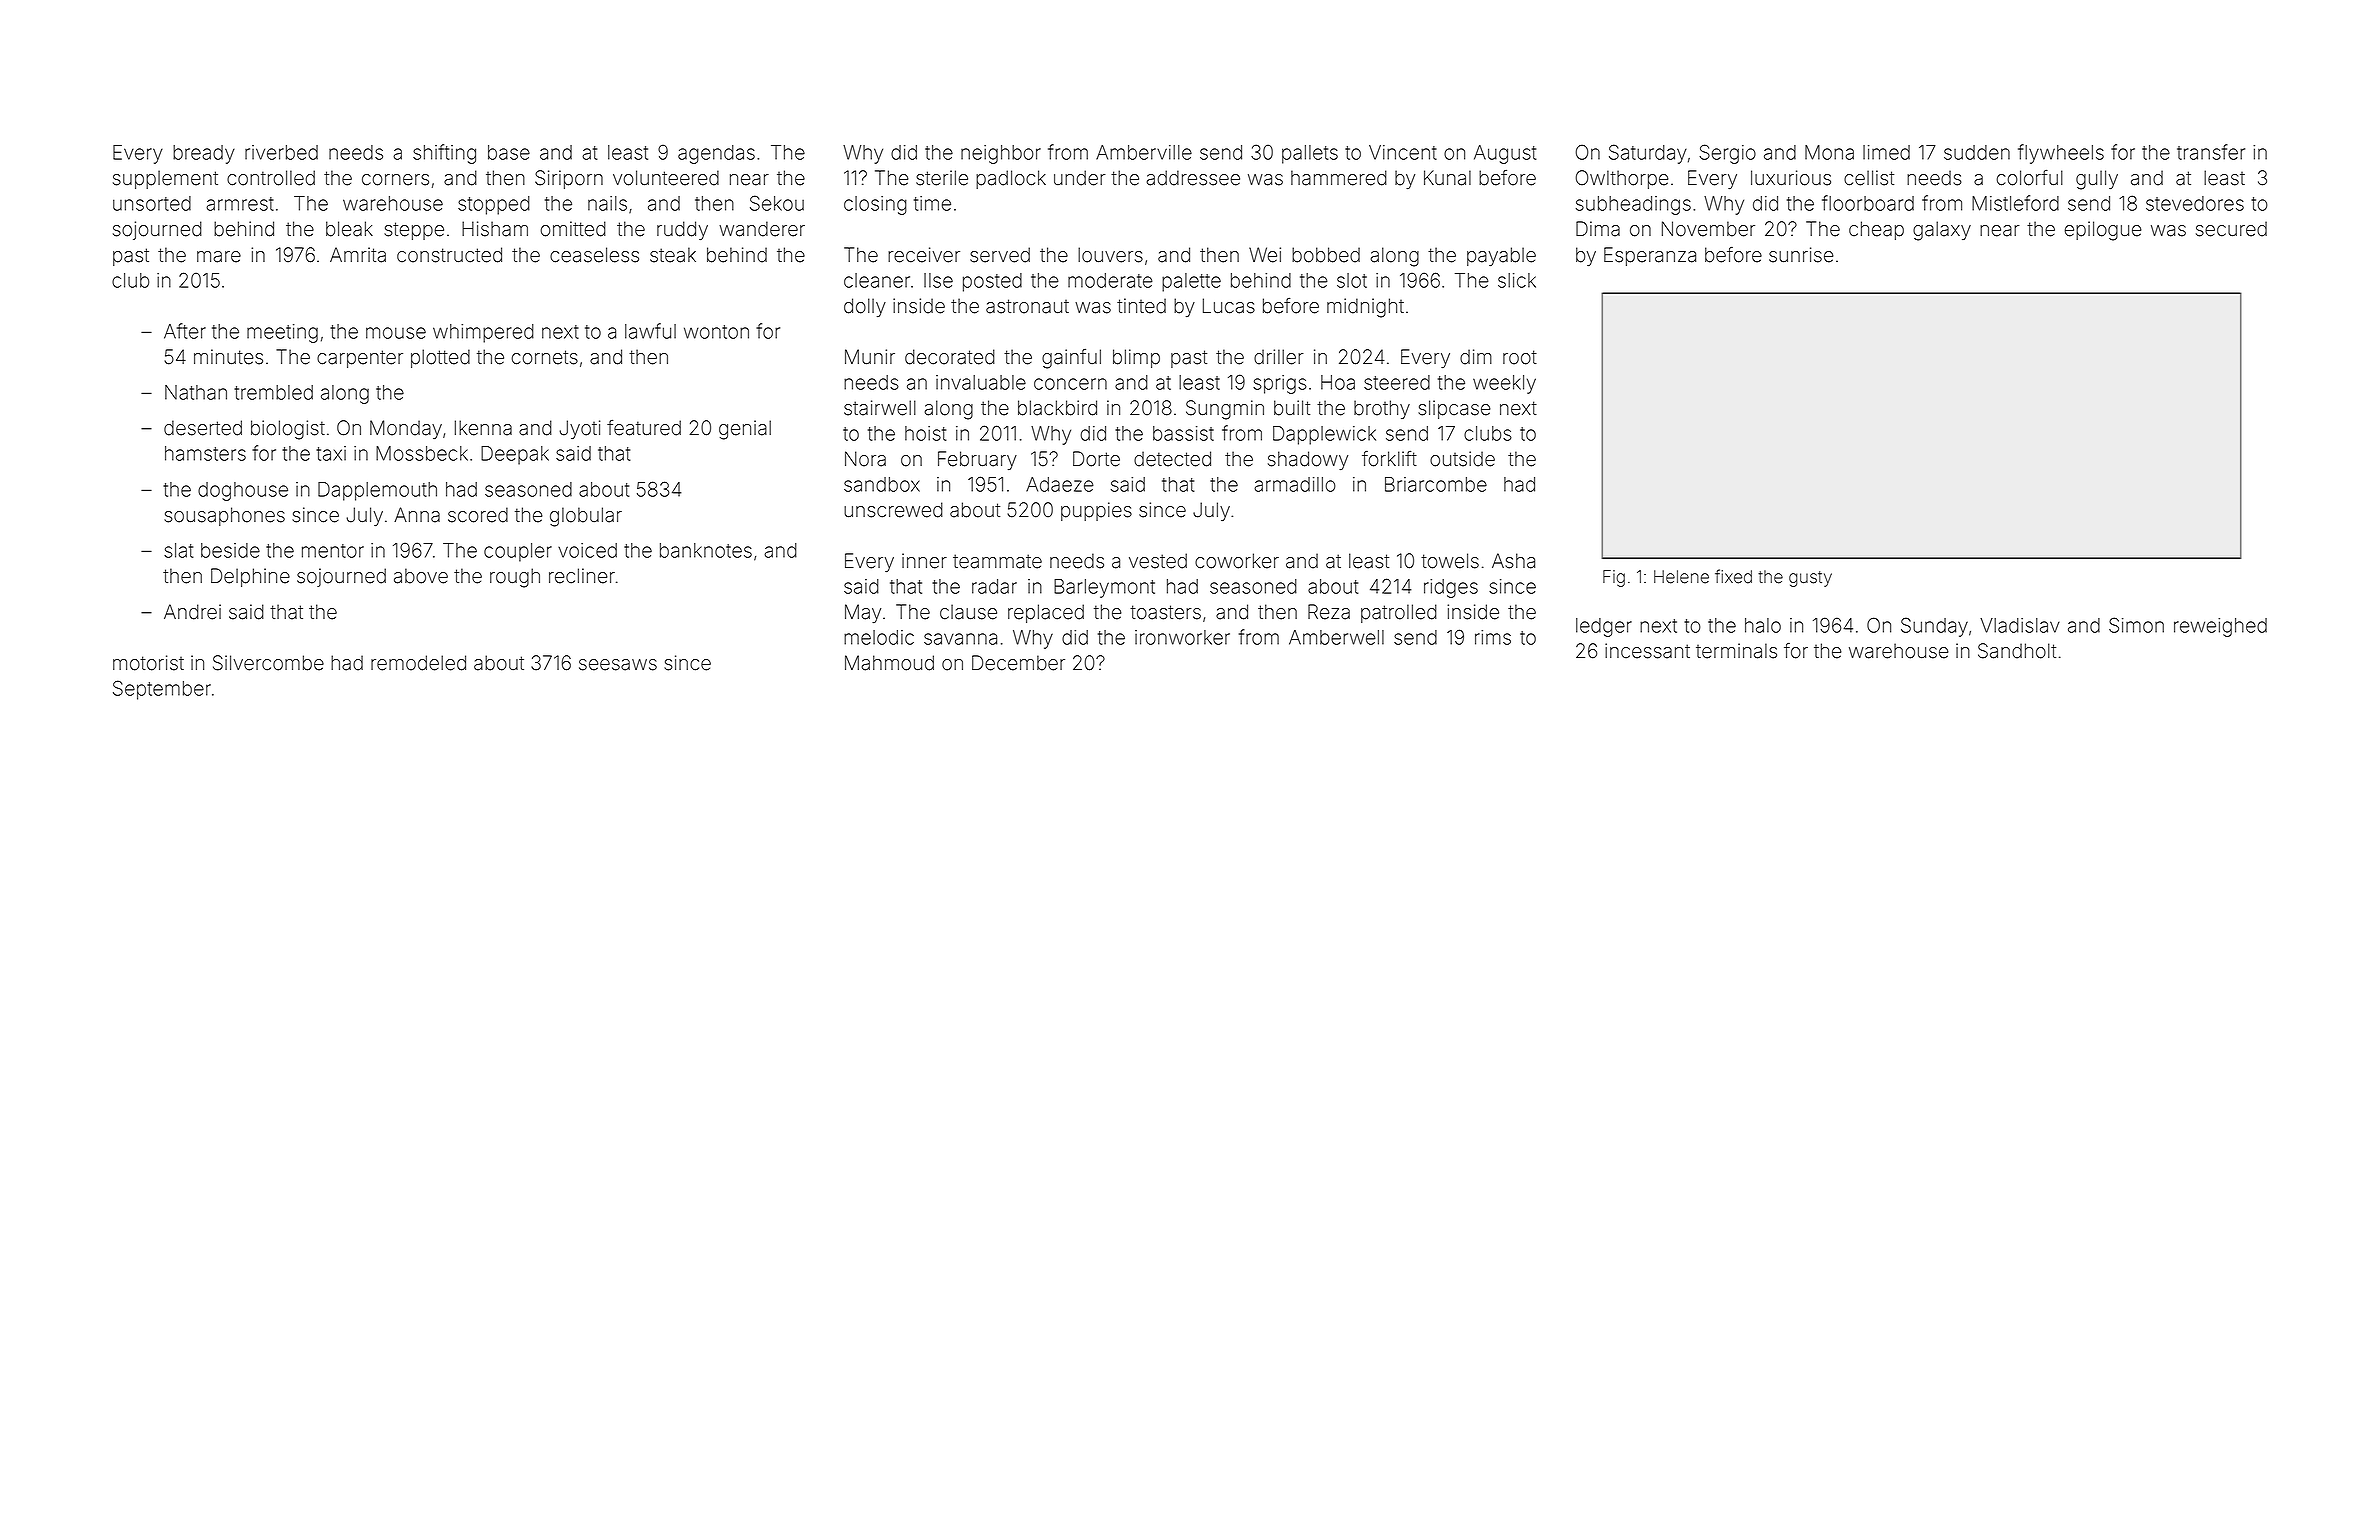 Image resolution: width=2380 pixels, height=1540 pixels. Describe the element at coordinates (509, 152) in the image. I see `base` at that location.
